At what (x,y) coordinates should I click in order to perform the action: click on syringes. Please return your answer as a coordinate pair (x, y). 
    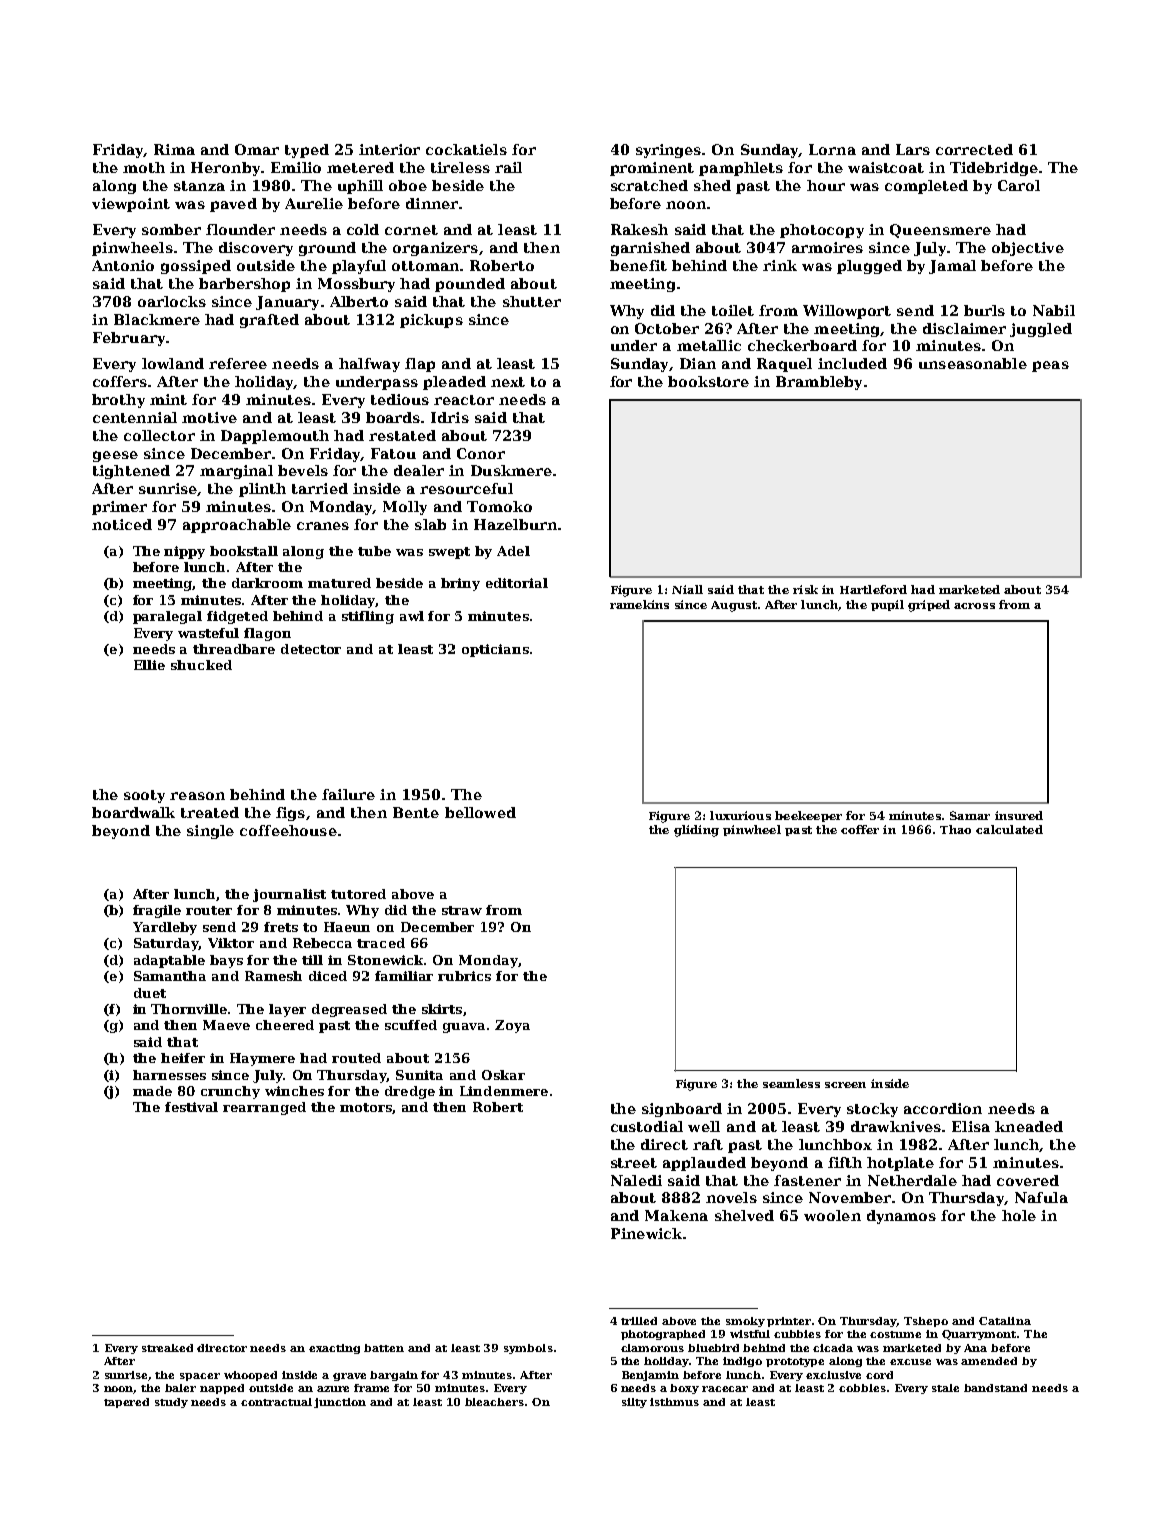
    Looking at the image, I should click on (668, 151).
